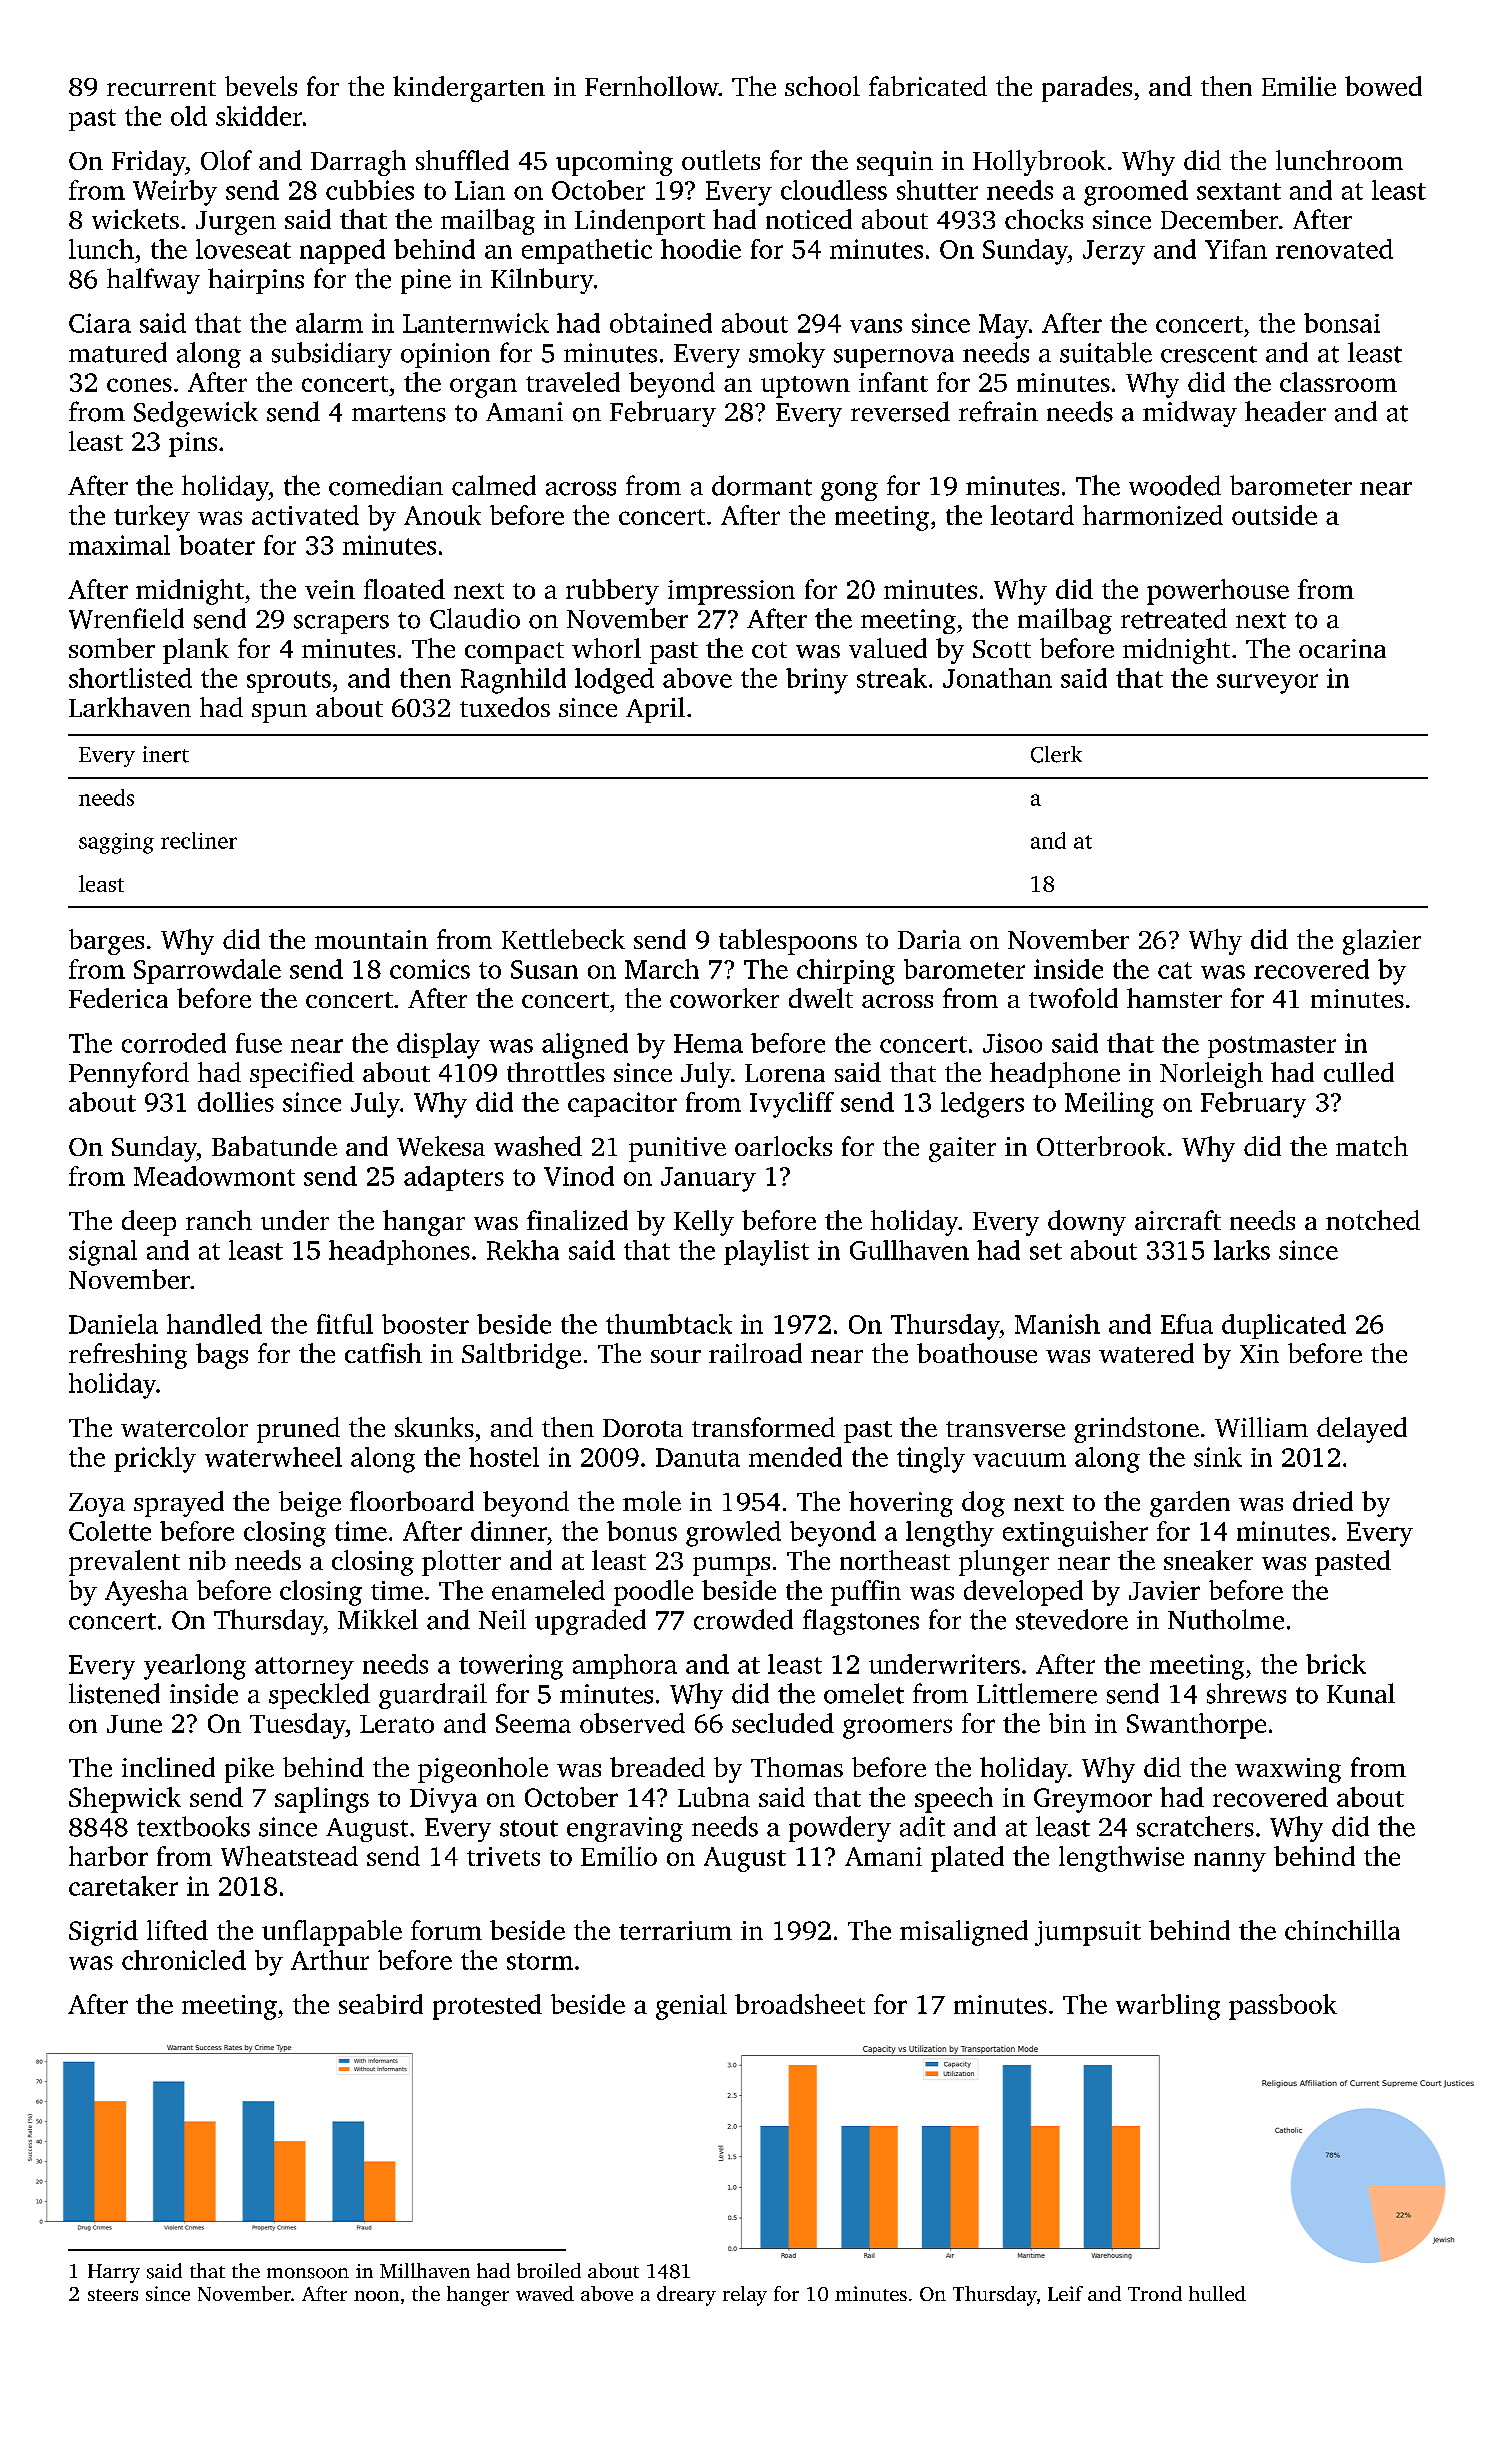 The image size is (1496, 2464). What do you see at coordinates (614, 681) in the screenshot?
I see `lodged` at bounding box center [614, 681].
